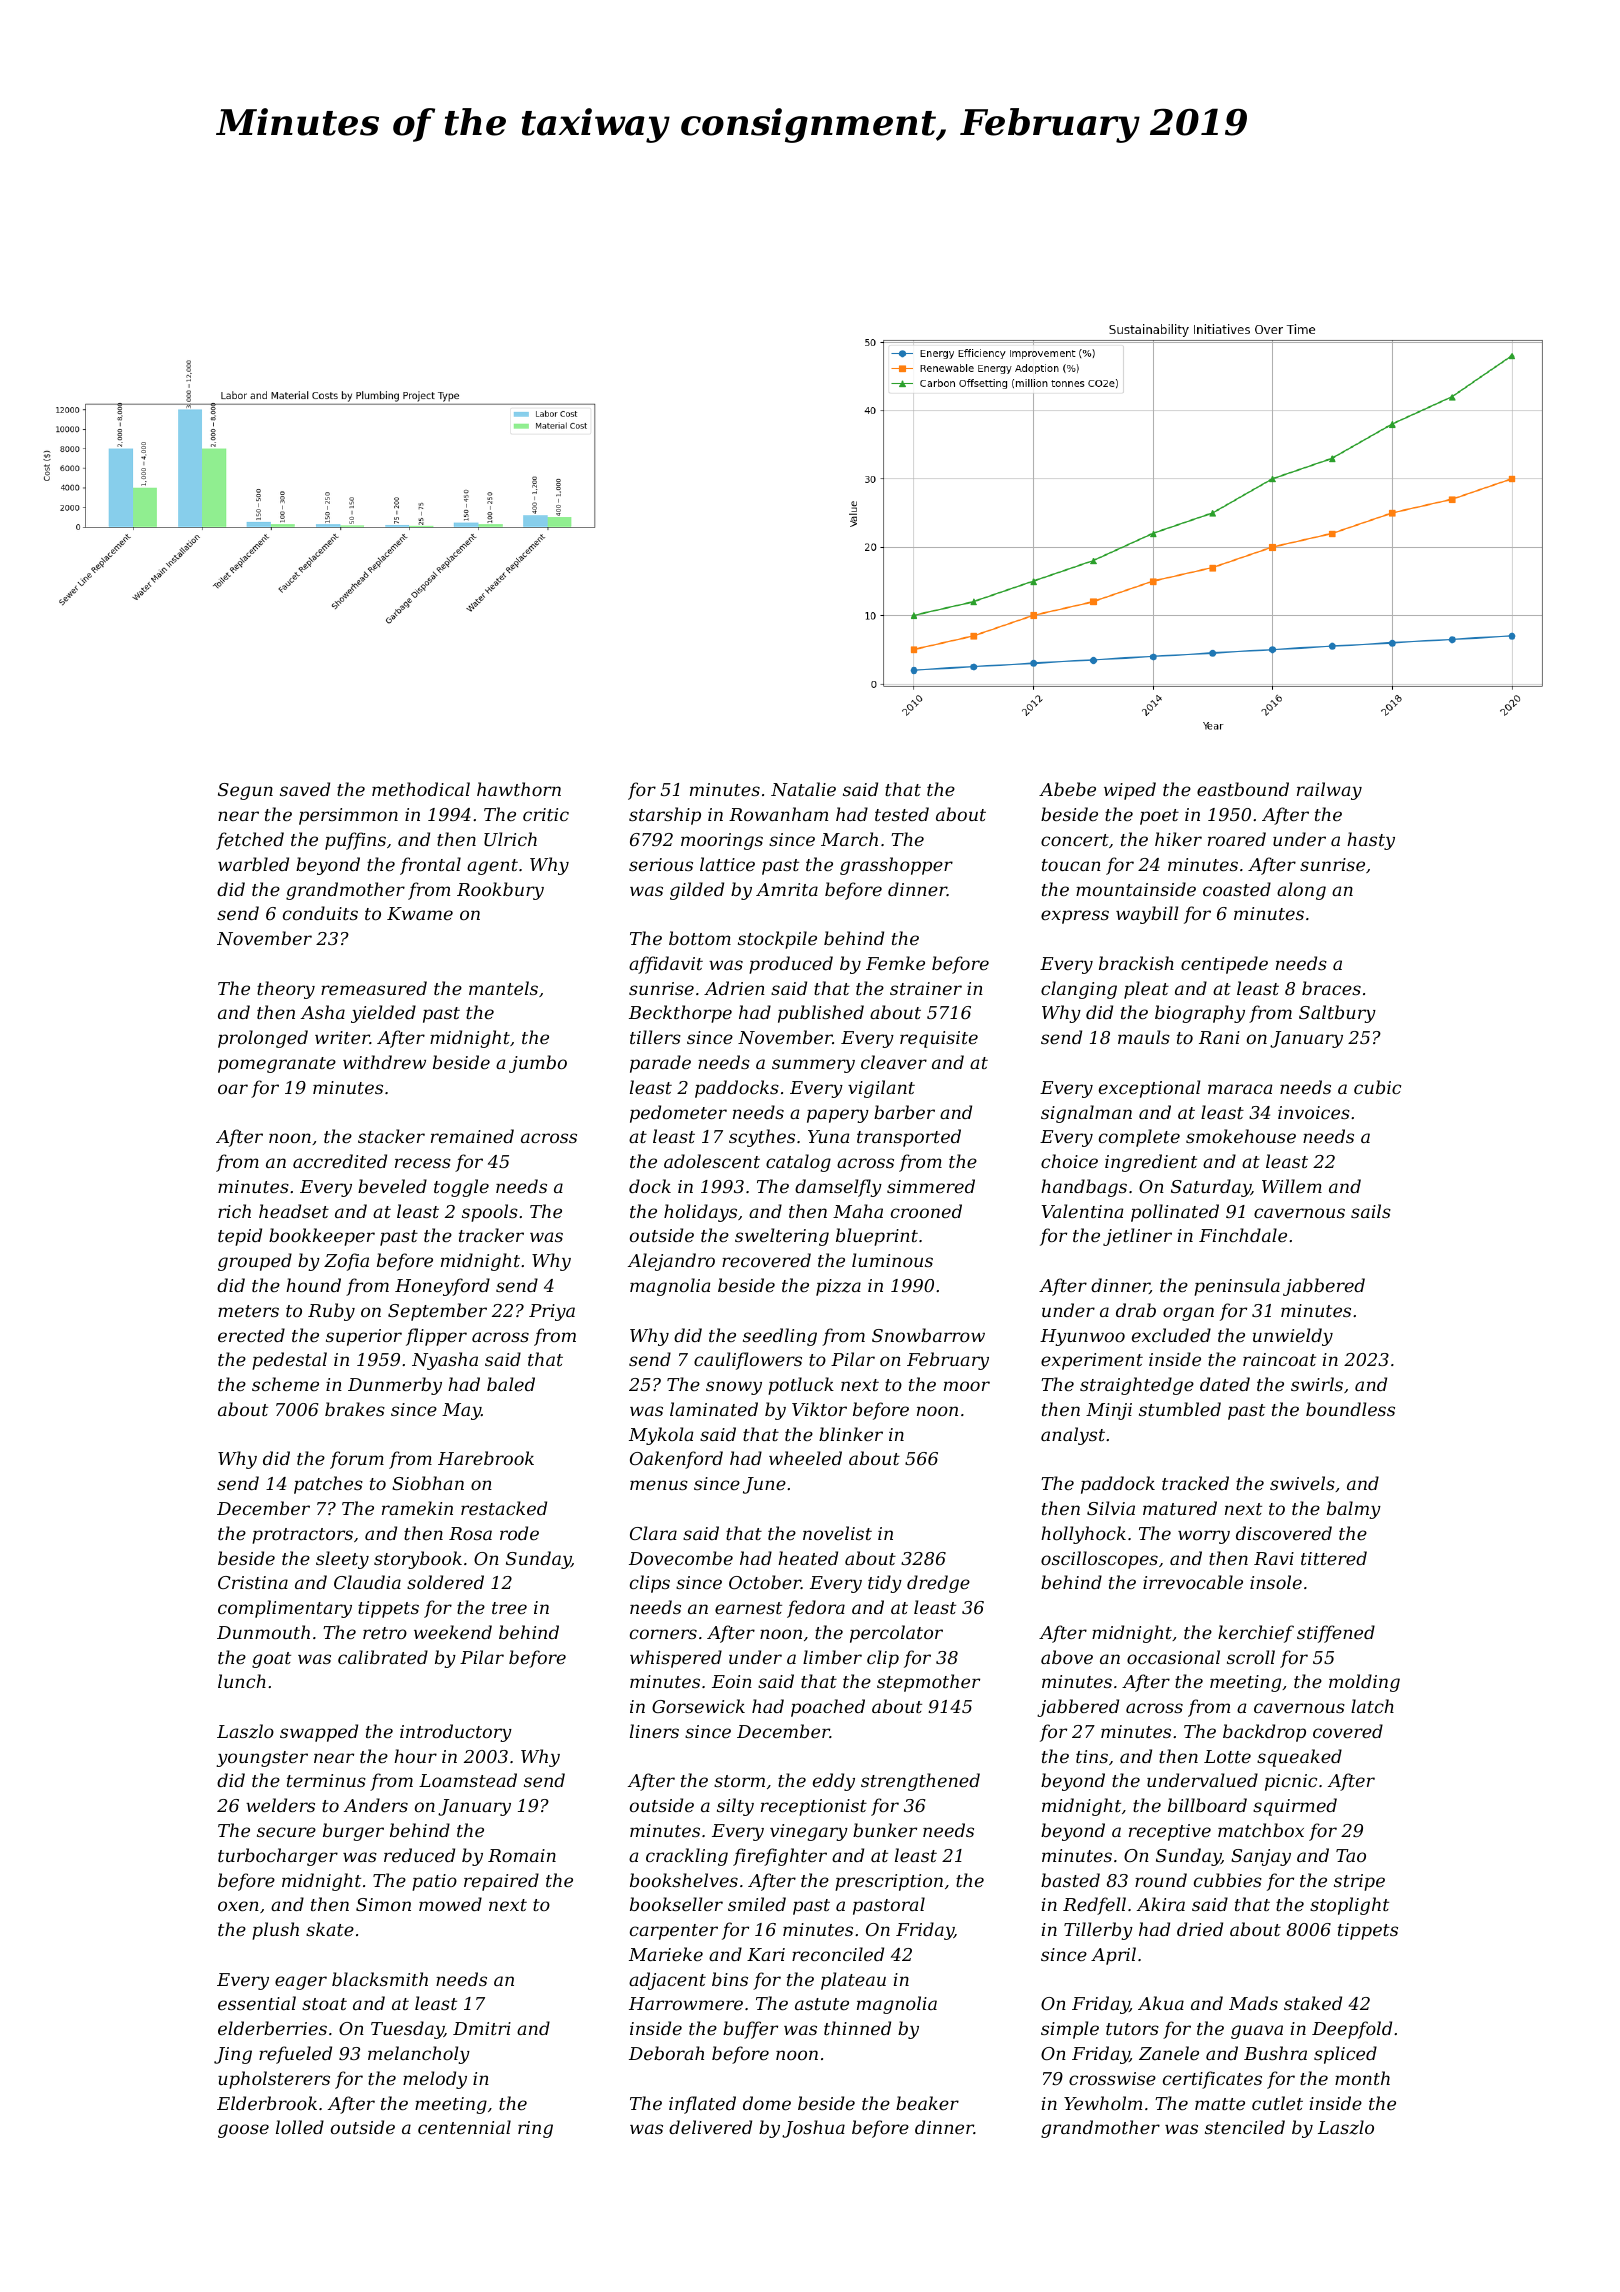 The height and width of the screenshot is (2292, 1620). Describe the element at coordinates (927, 2103) in the screenshot. I see `beaker` at that location.
